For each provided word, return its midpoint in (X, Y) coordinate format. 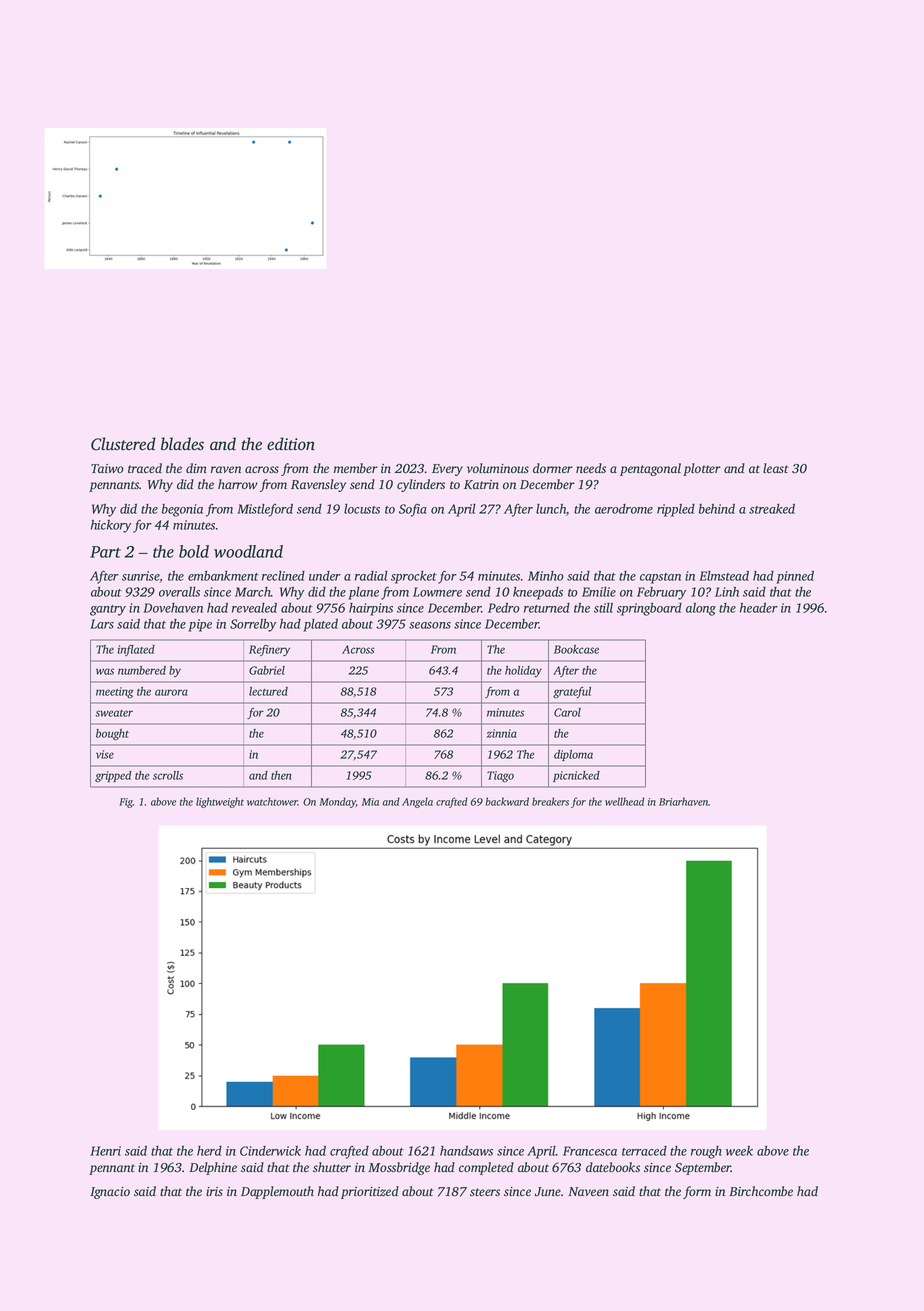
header (759, 608)
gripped (113, 777)
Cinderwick (270, 1151)
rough (706, 1152)
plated (320, 625)
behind (717, 509)
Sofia (413, 510)
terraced (644, 1151)
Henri (105, 1151)
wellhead (624, 801)
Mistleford (265, 510)
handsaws (466, 1151)
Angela (417, 802)
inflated (136, 650)
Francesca (590, 1151)
